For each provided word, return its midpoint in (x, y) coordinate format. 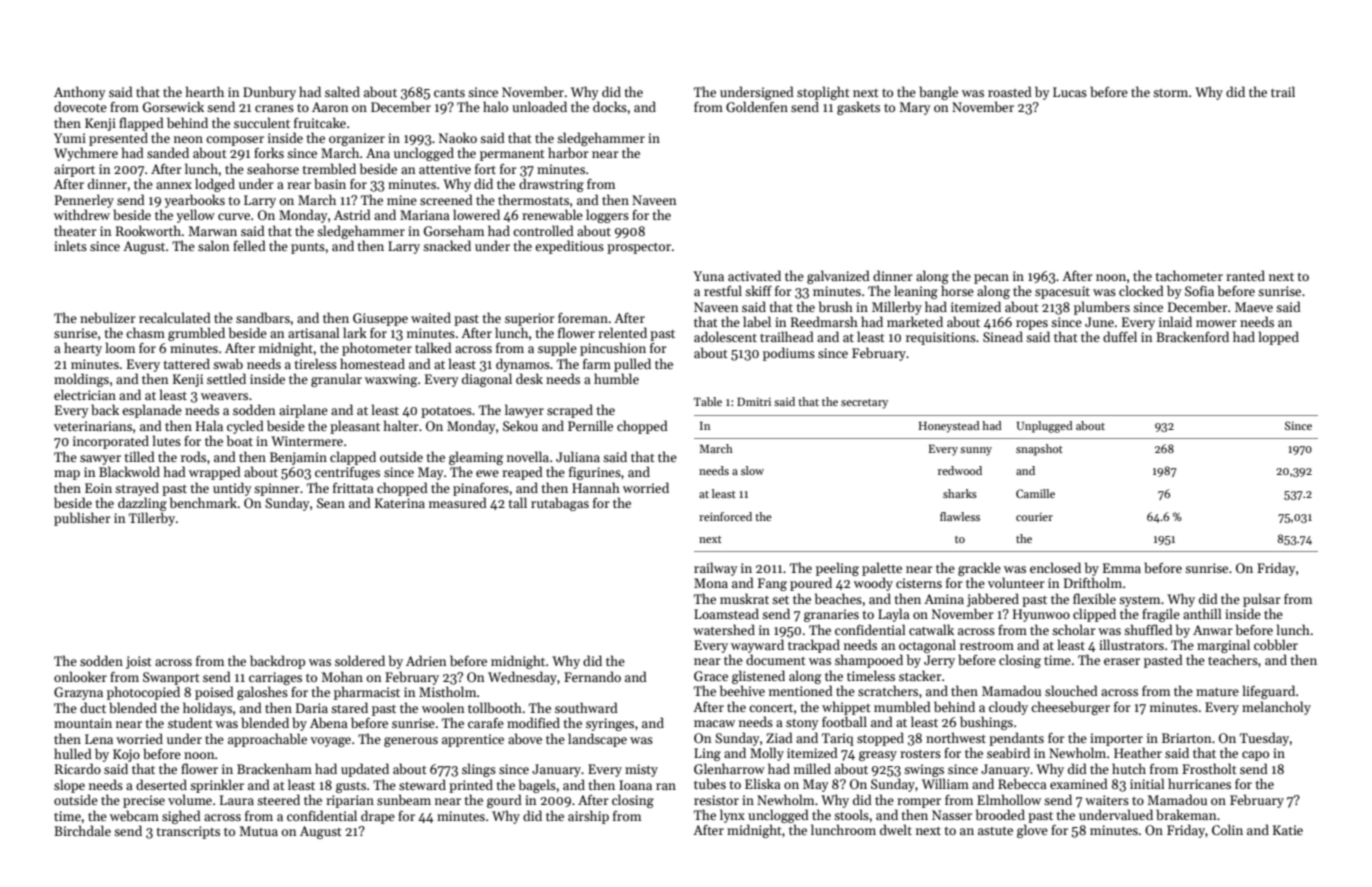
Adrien (426, 660)
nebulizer (108, 317)
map (67, 475)
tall (517, 502)
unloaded (539, 106)
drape (378, 817)
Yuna (708, 276)
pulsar (1262, 600)
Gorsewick (173, 106)
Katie (1288, 830)
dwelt (896, 829)
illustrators (1131, 644)
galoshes (262, 693)
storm (1170, 93)
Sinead (1003, 336)
